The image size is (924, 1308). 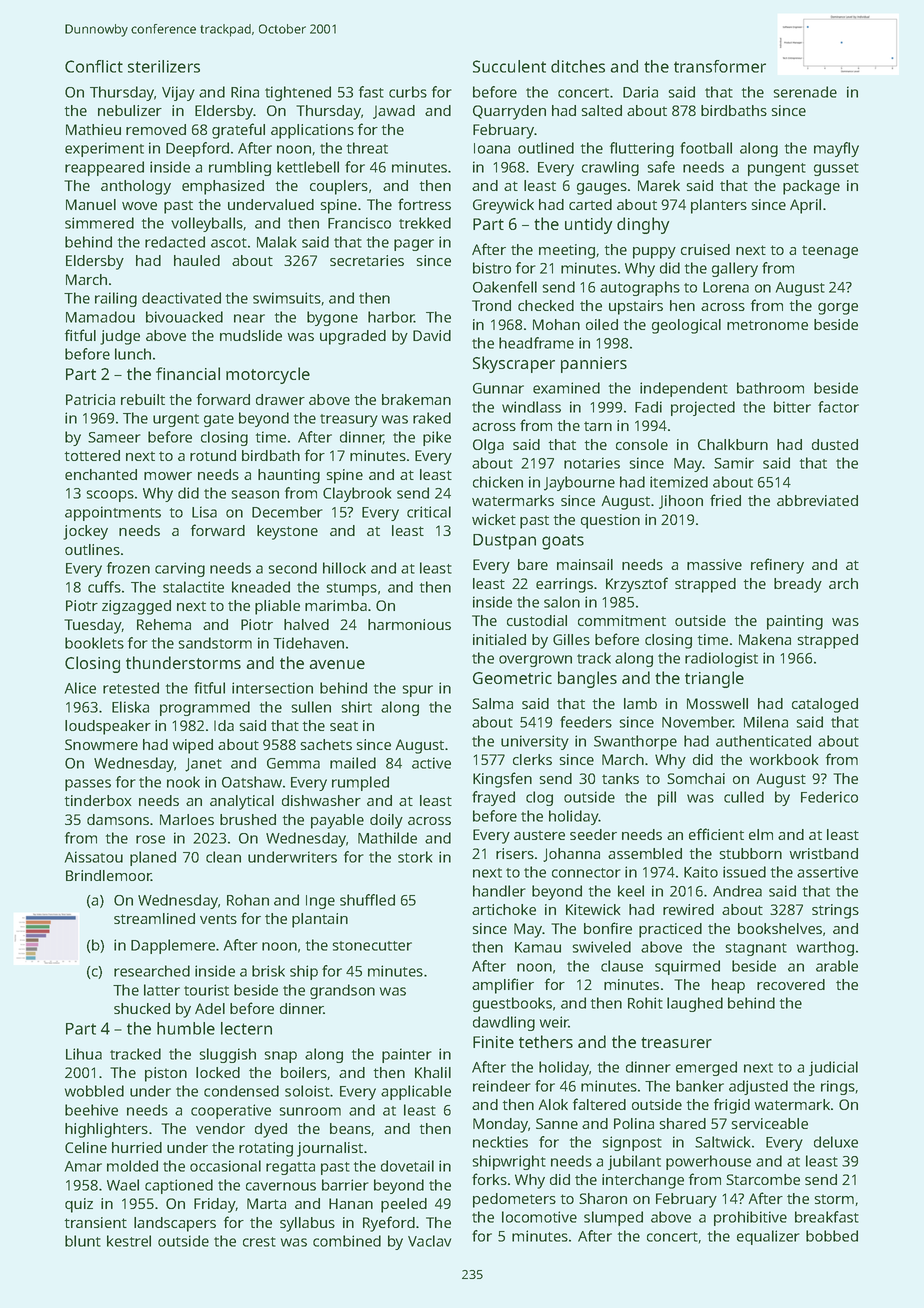 What do you see at coordinates (347, 1241) in the screenshot?
I see `combined` at bounding box center [347, 1241].
